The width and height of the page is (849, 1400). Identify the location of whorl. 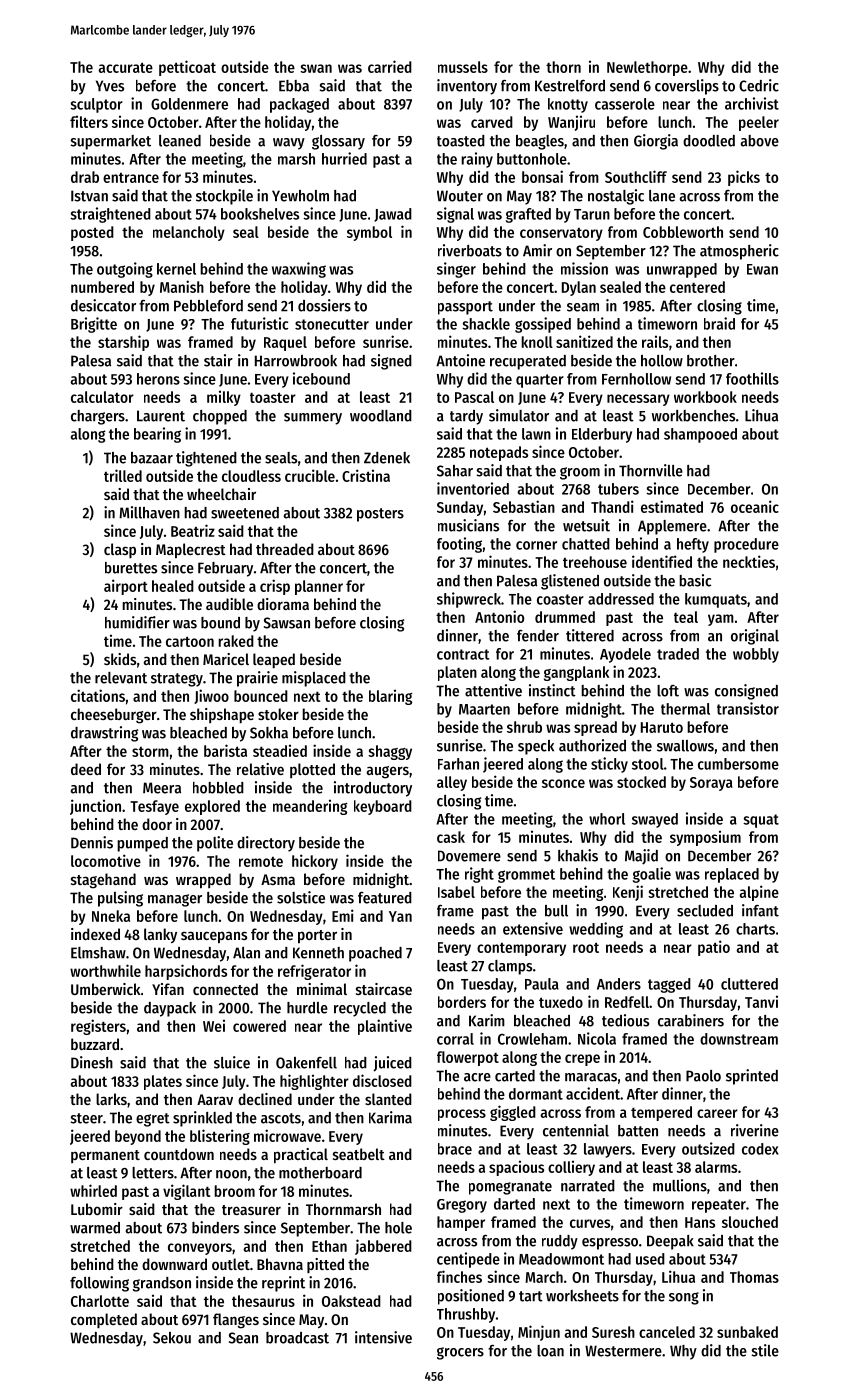
(607, 819).
